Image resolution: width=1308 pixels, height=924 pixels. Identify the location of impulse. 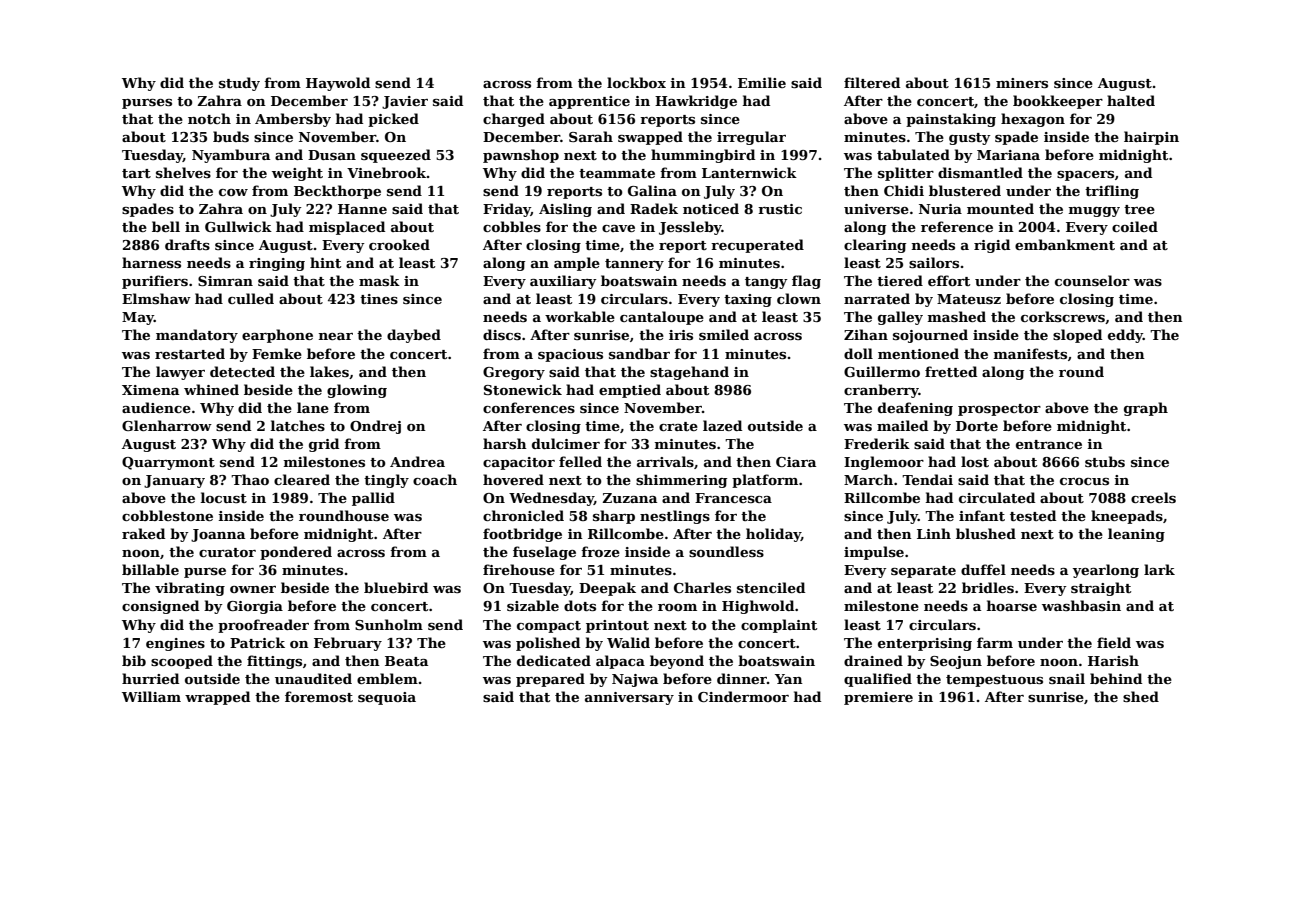
(874, 553).
